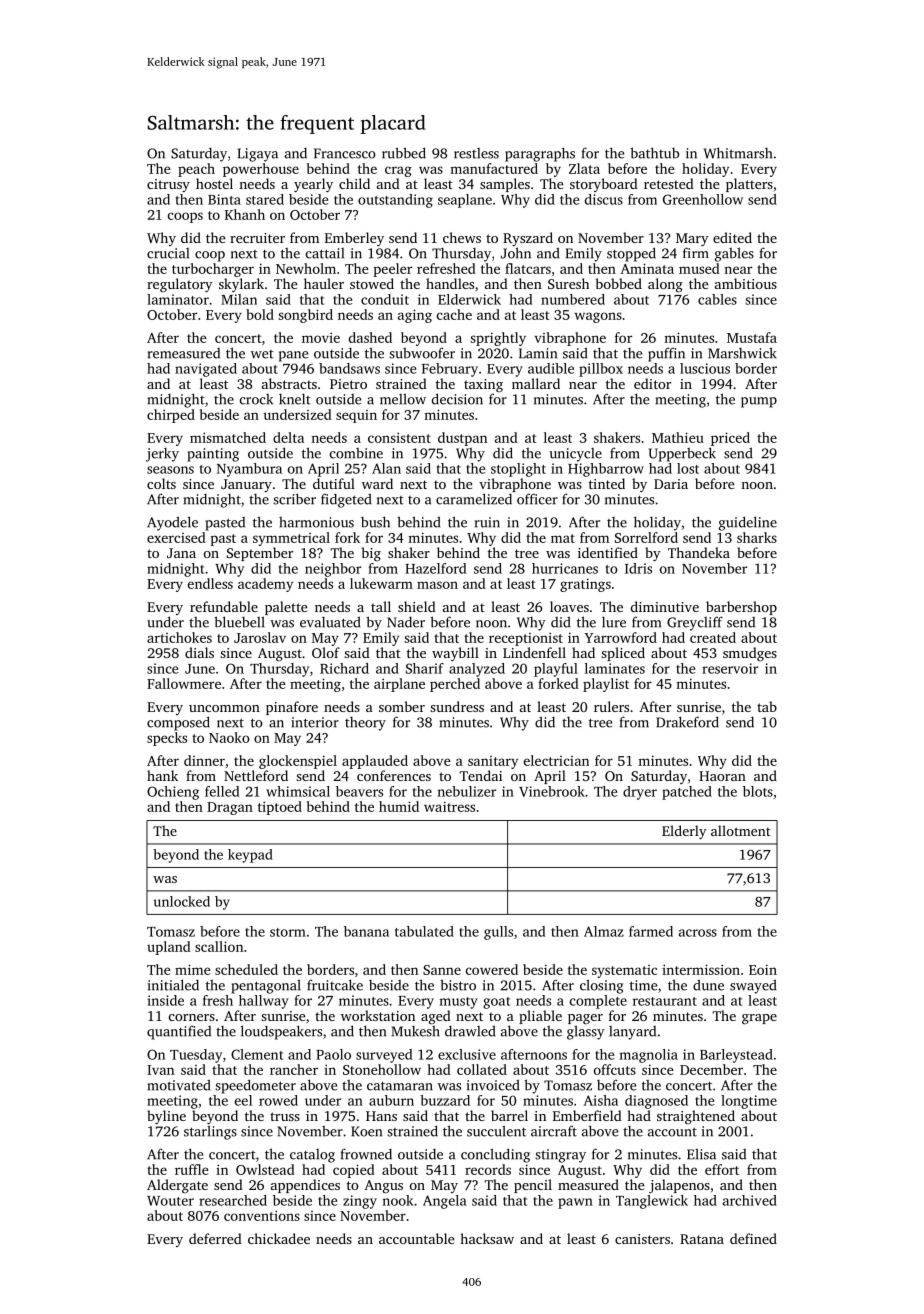 The image size is (924, 1314). What do you see at coordinates (168, 185) in the screenshot?
I see `citrusy` at bounding box center [168, 185].
